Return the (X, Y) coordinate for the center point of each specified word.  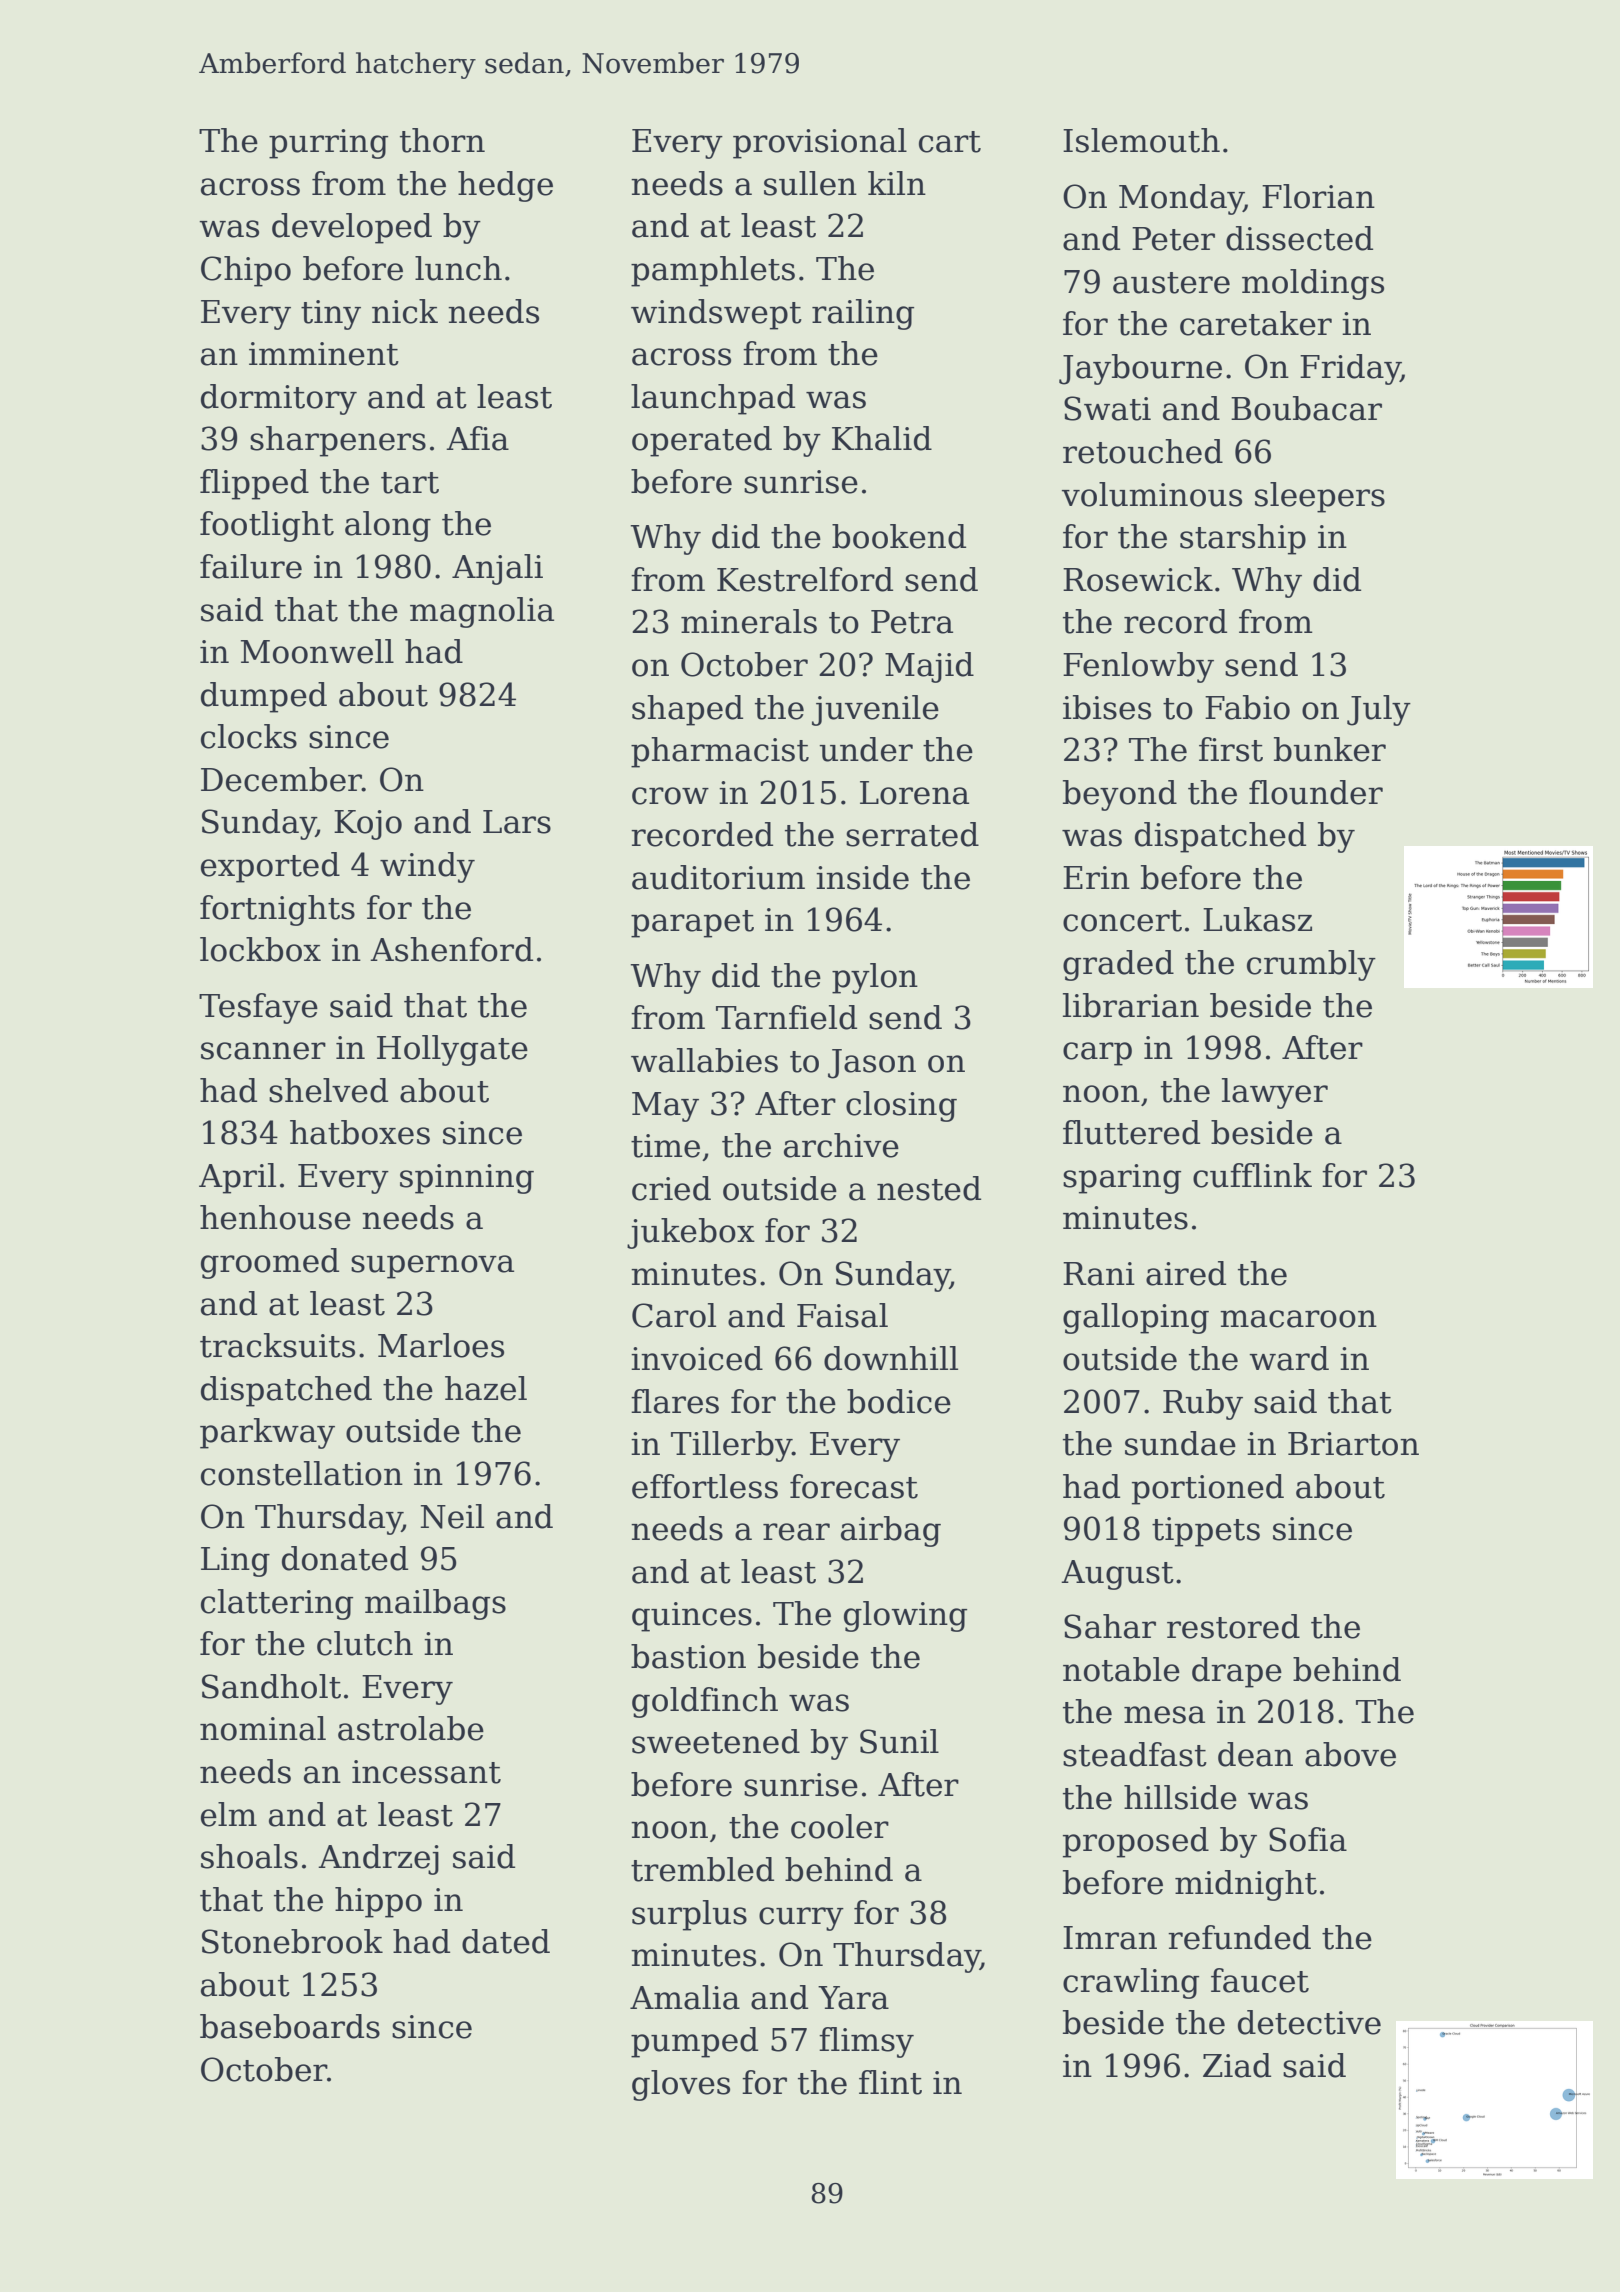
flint (890, 2082)
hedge (505, 186)
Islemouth (1141, 140)
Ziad (1237, 2065)
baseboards (290, 2026)
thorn (442, 140)
